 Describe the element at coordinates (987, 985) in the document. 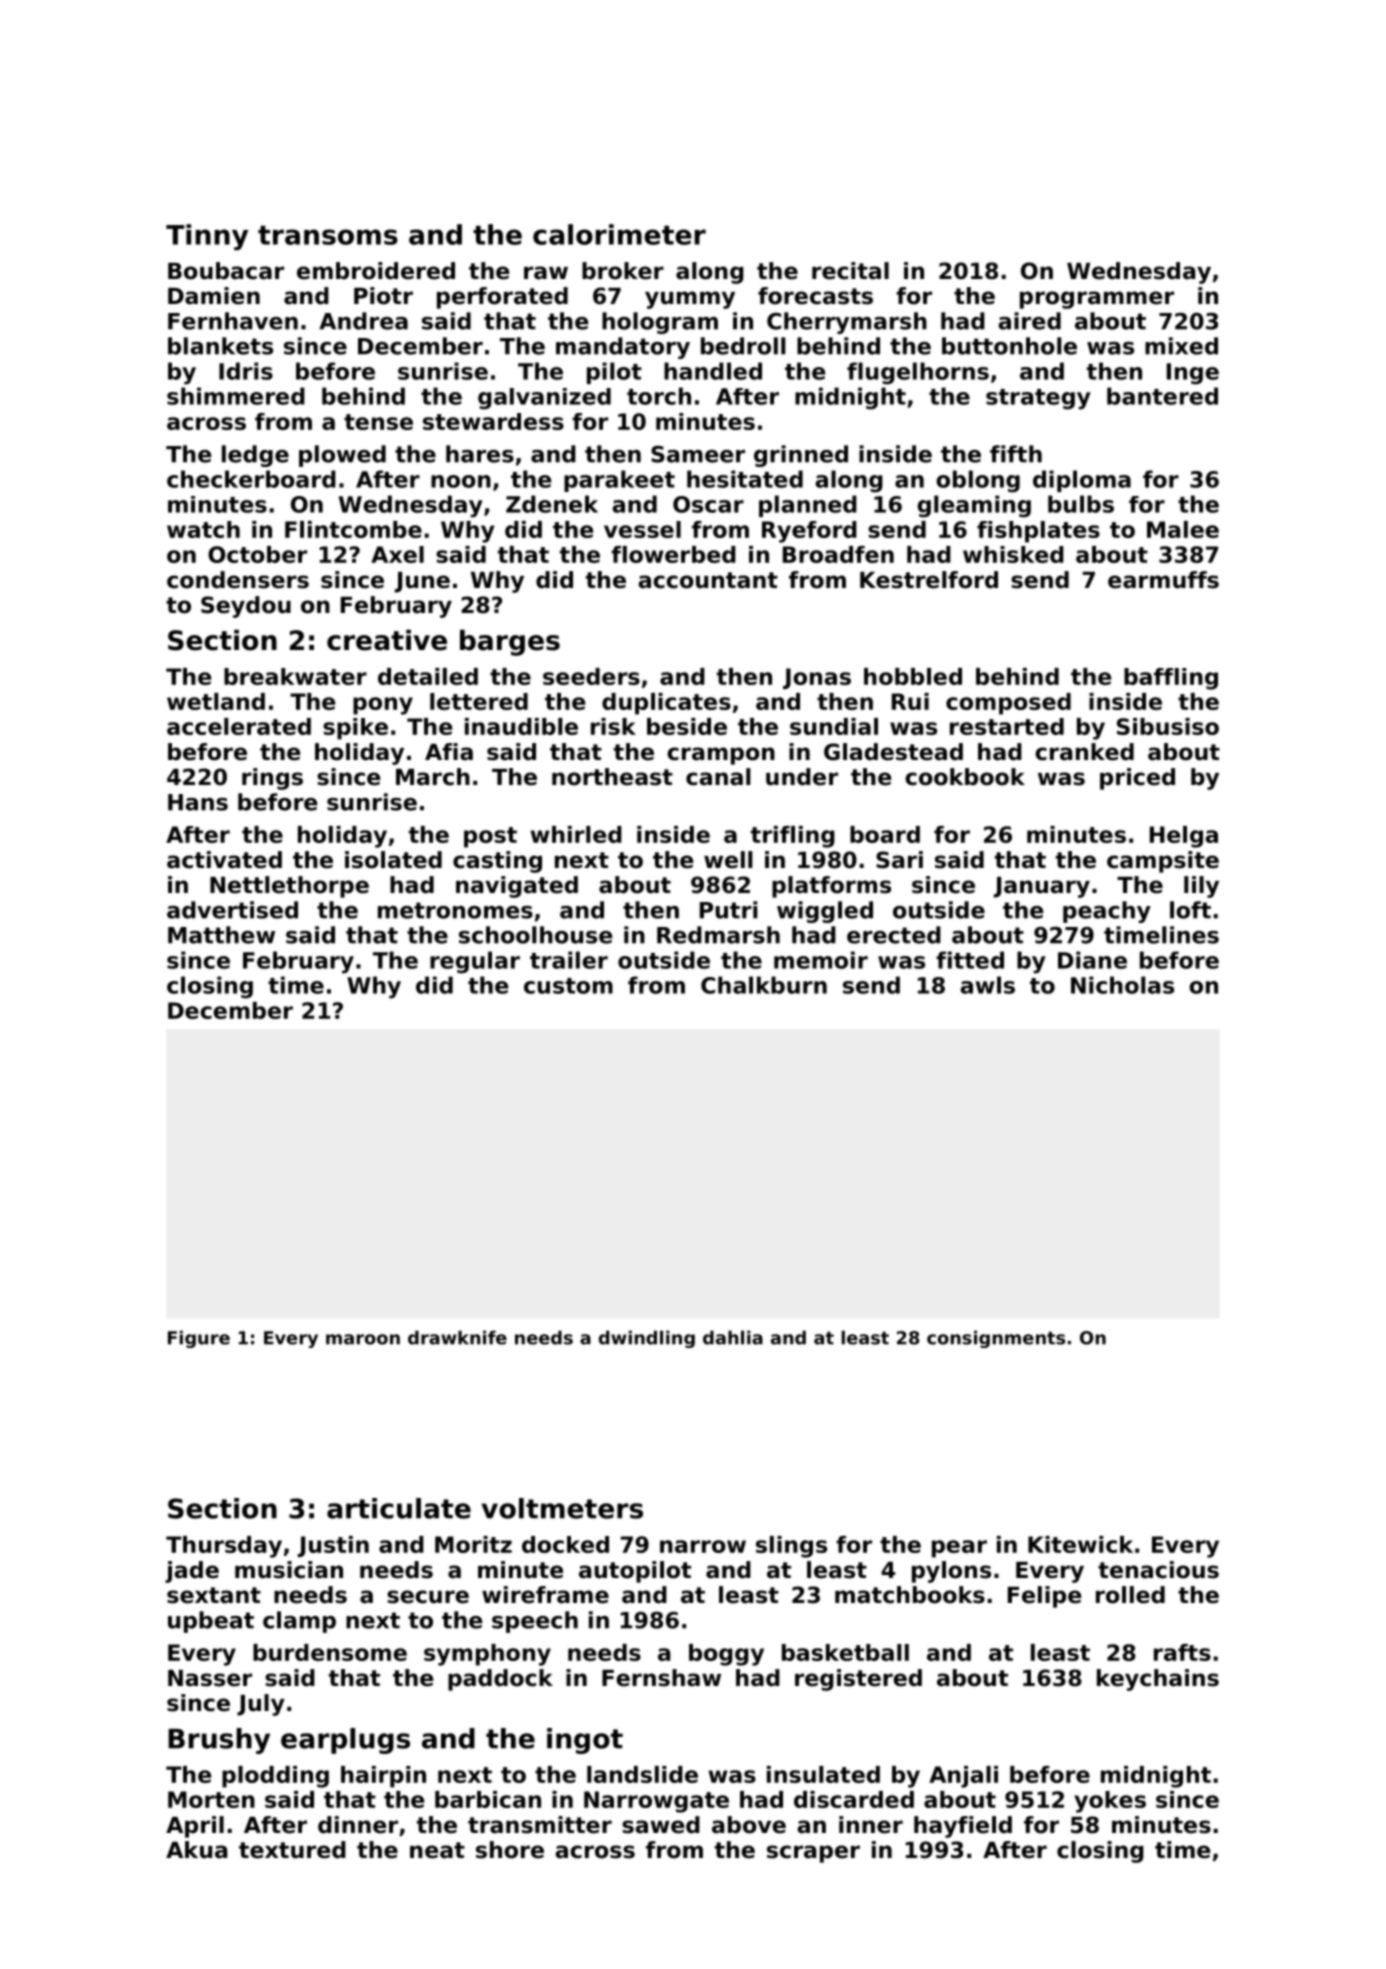

I see `awls` at that location.
